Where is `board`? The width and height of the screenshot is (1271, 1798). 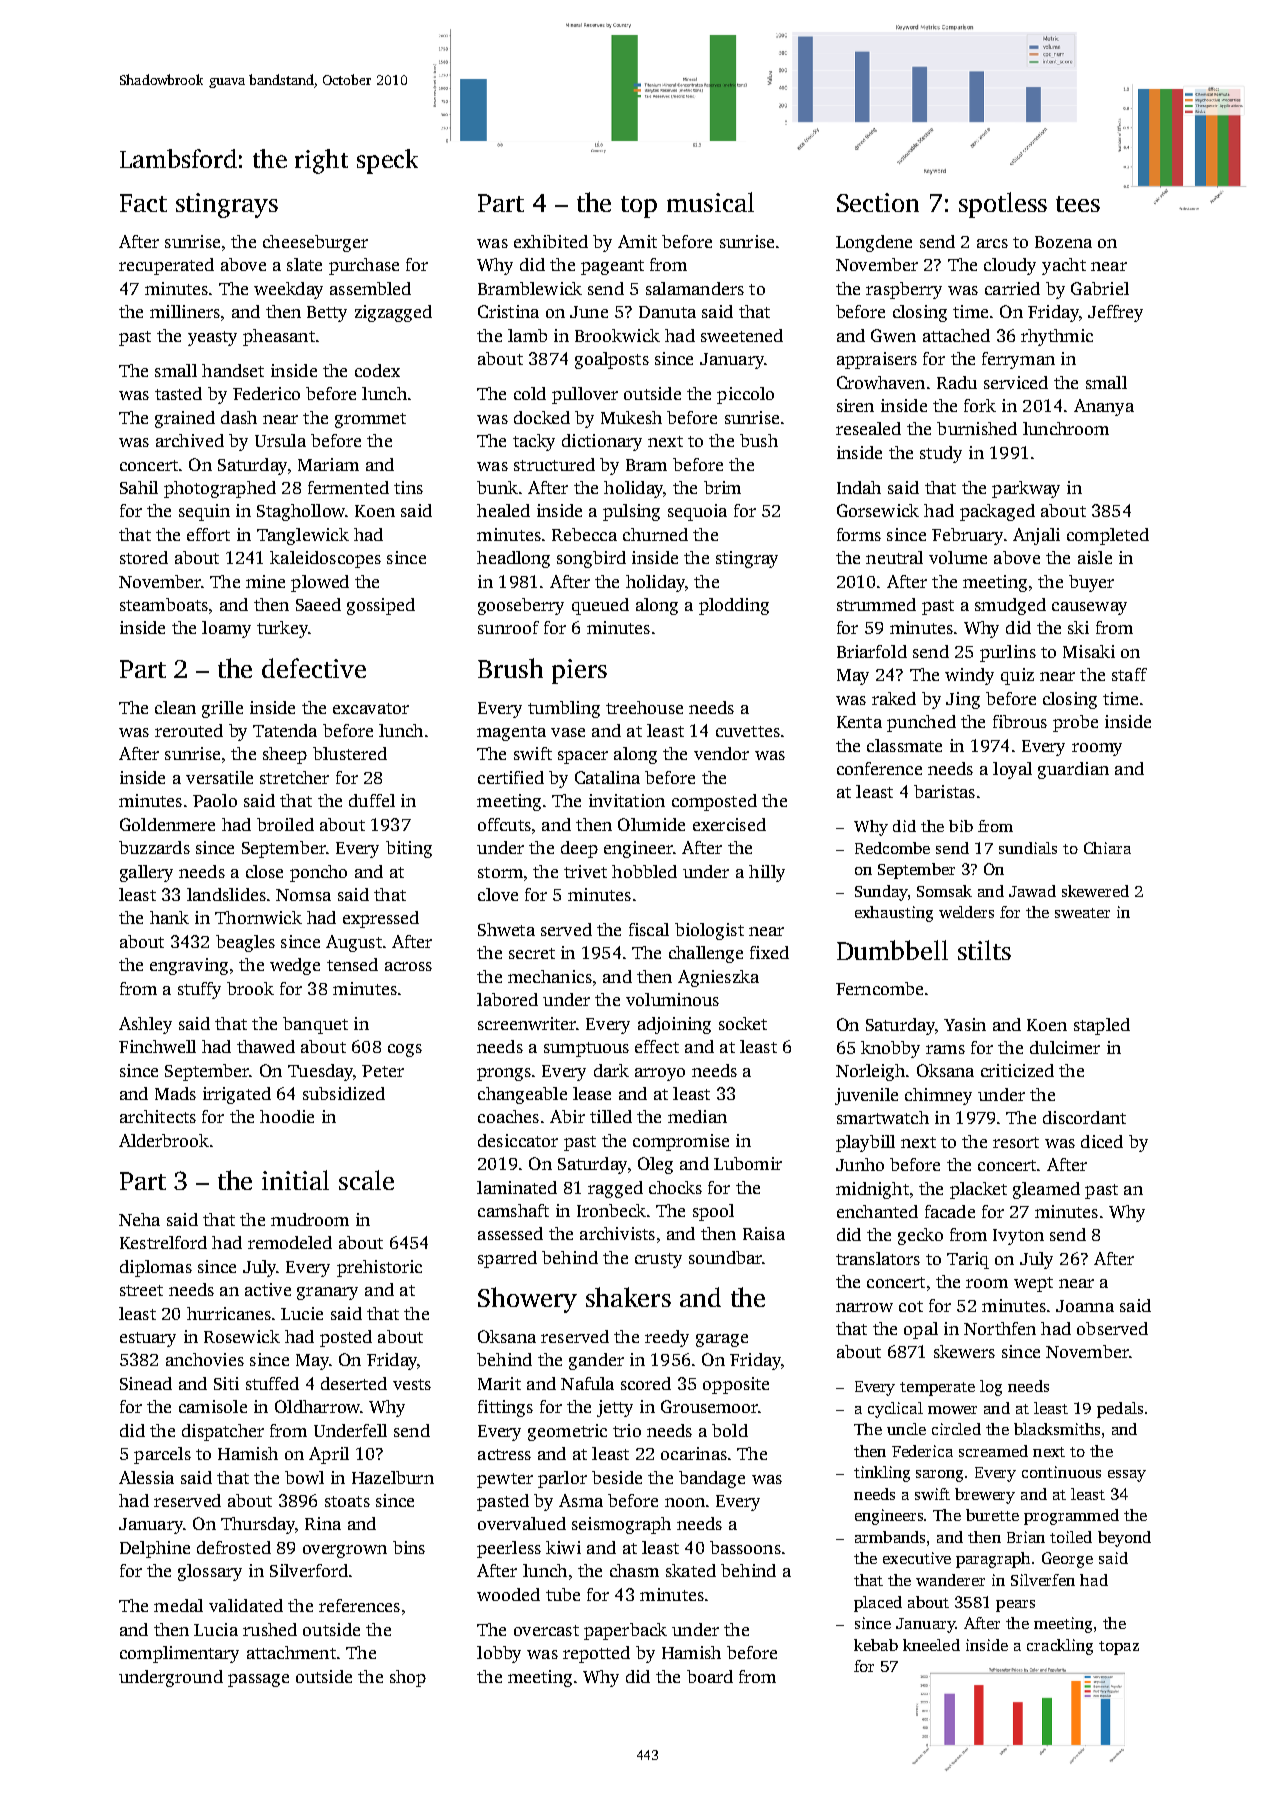
board is located at coordinates (710, 1676).
